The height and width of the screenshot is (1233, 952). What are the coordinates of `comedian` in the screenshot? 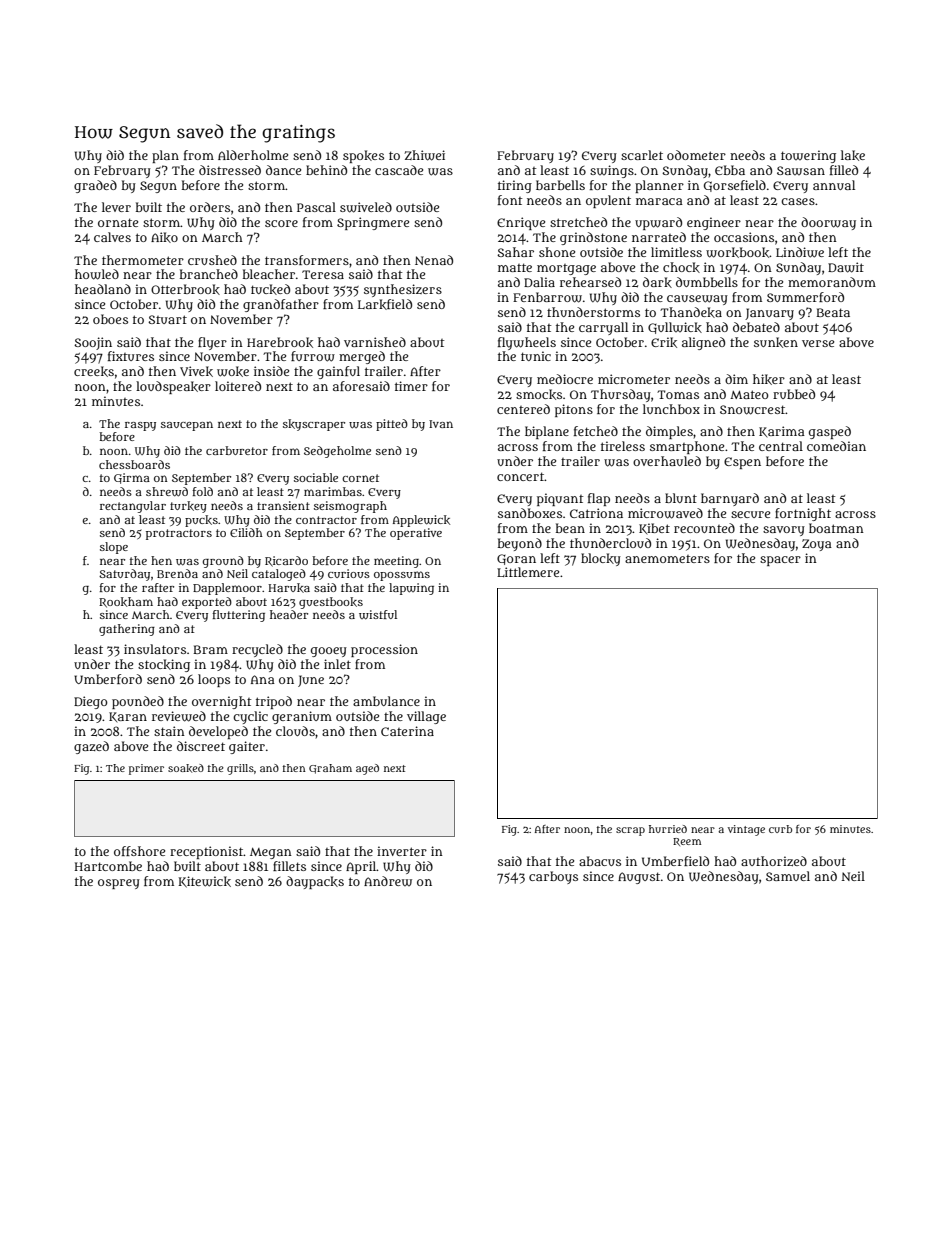 It's located at (836, 446).
